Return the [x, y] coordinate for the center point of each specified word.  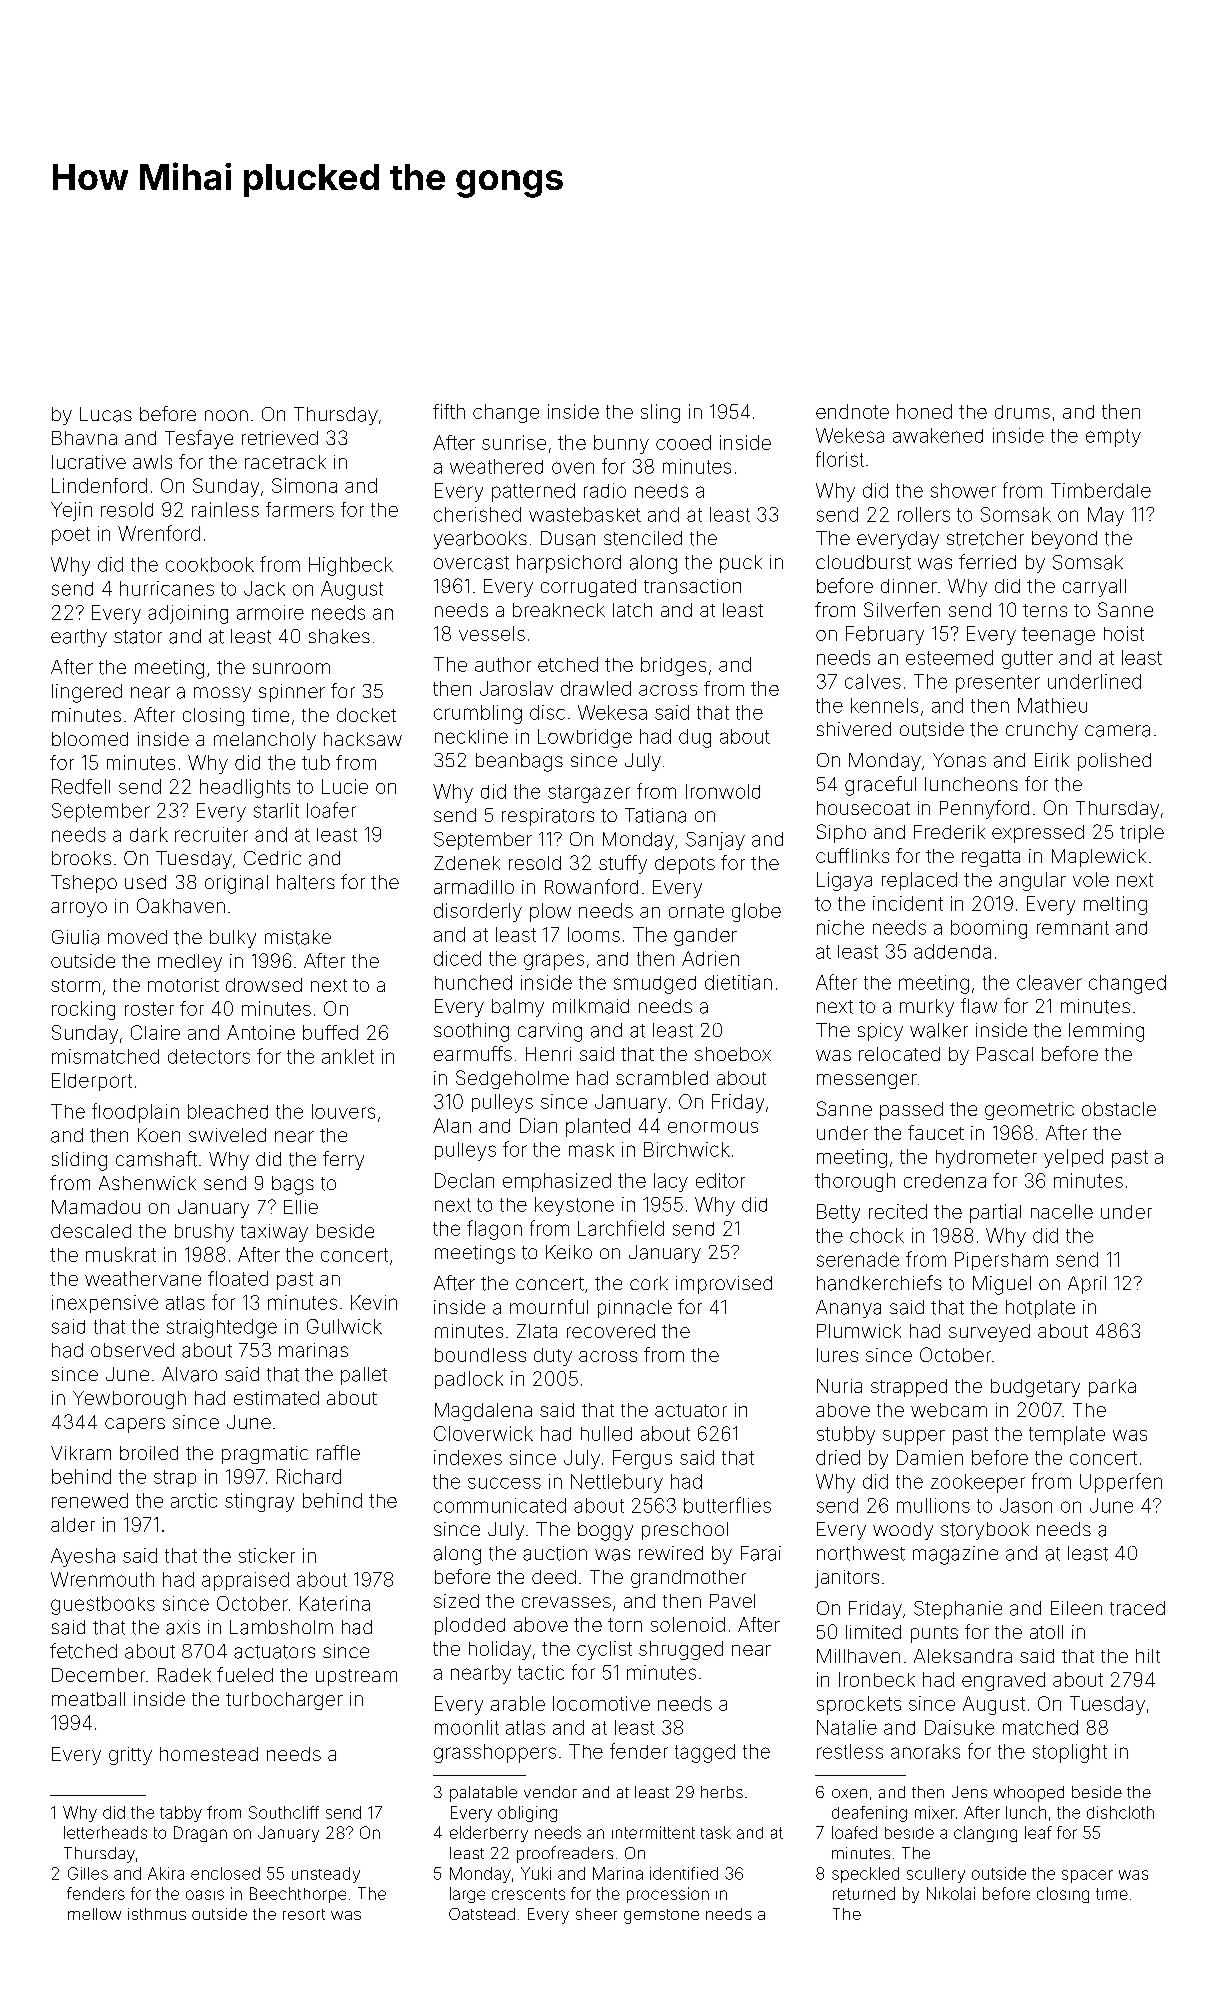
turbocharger [284, 1701]
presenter [998, 684]
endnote [852, 411]
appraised [245, 1581]
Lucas [106, 414]
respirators [548, 817]
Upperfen [1121, 1483]
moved [137, 937]
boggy [605, 1531]
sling [660, 413]
